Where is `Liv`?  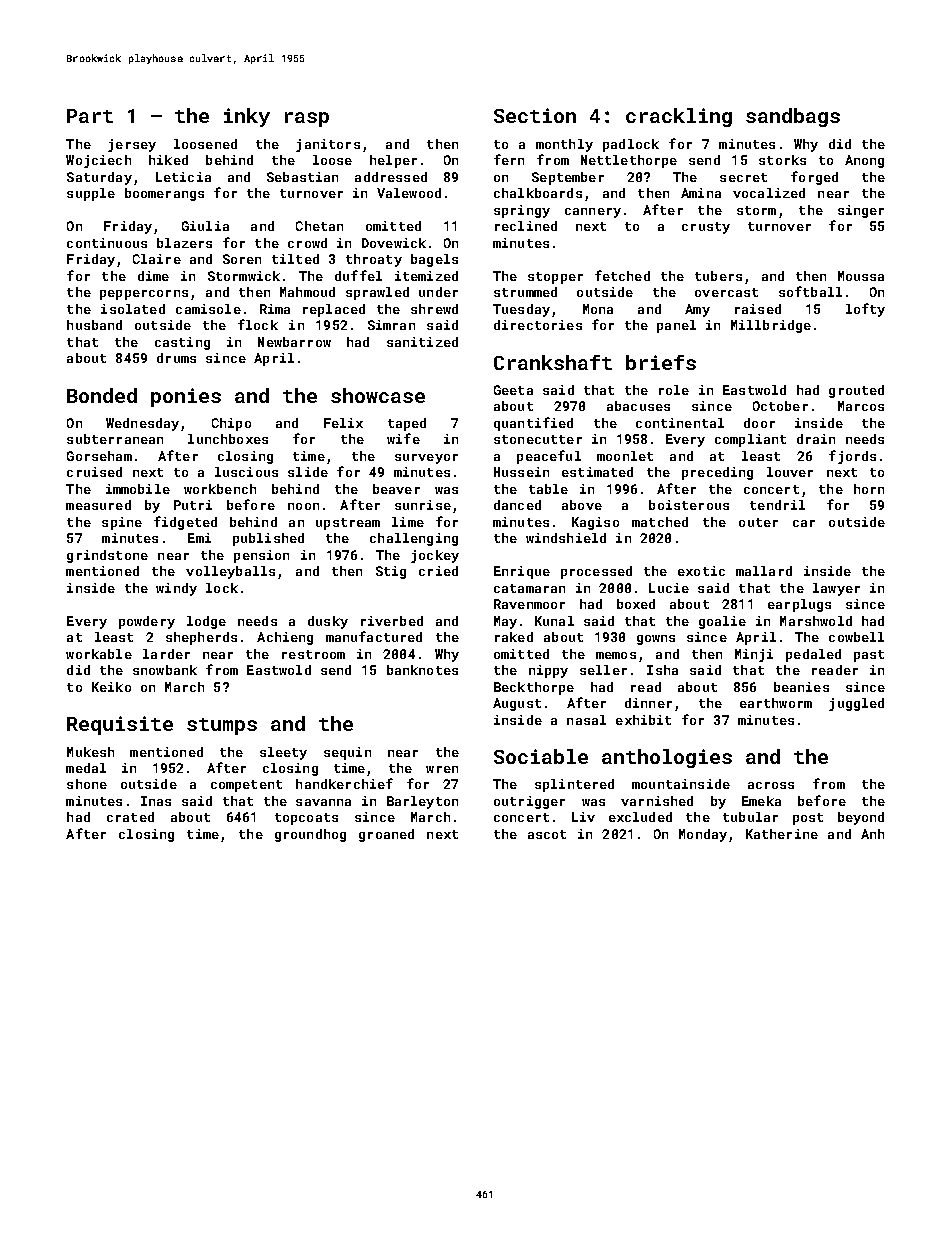
Liv is located at coordinates (583, 817).
